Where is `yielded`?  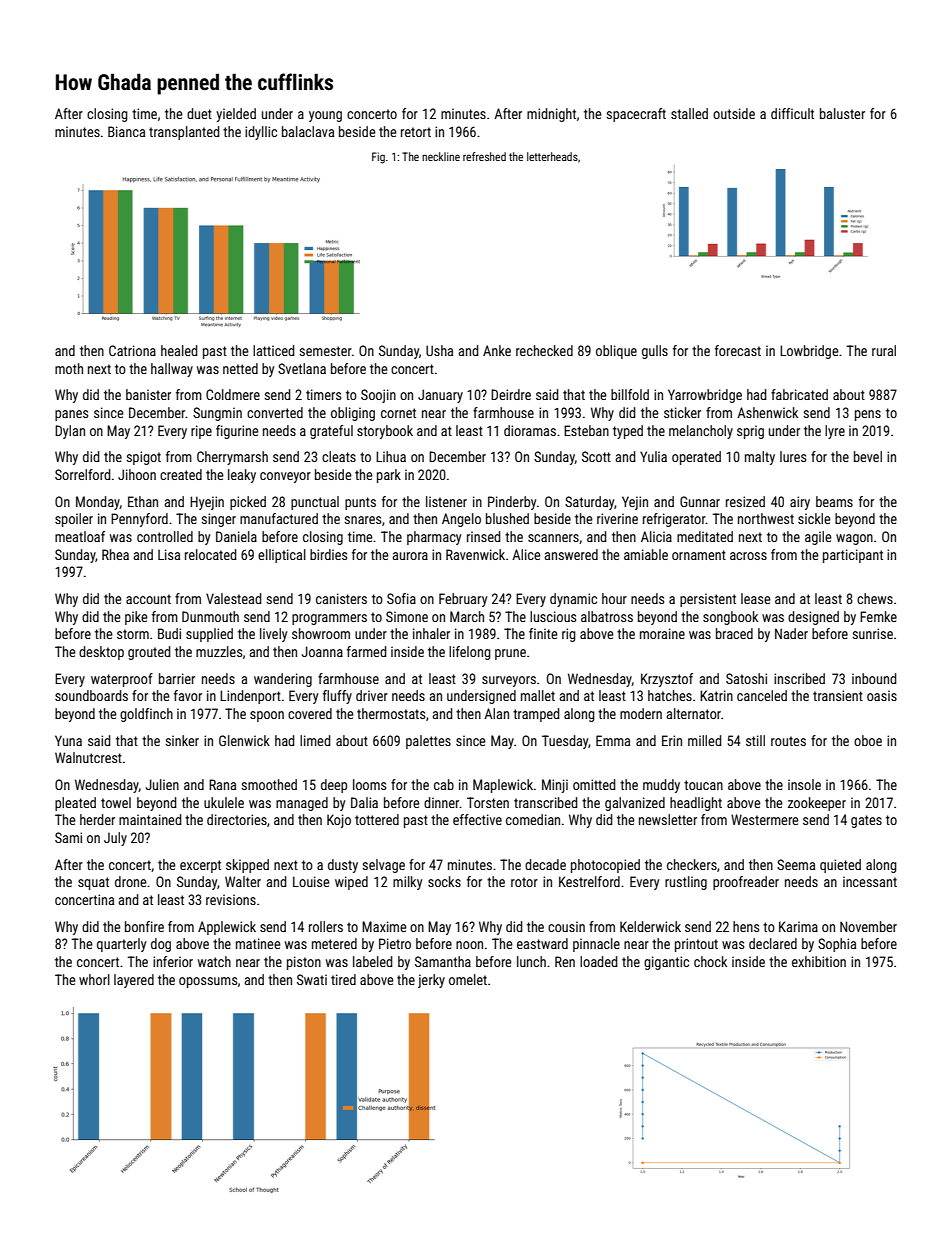
yielded is located at coordinates (236, 115).
